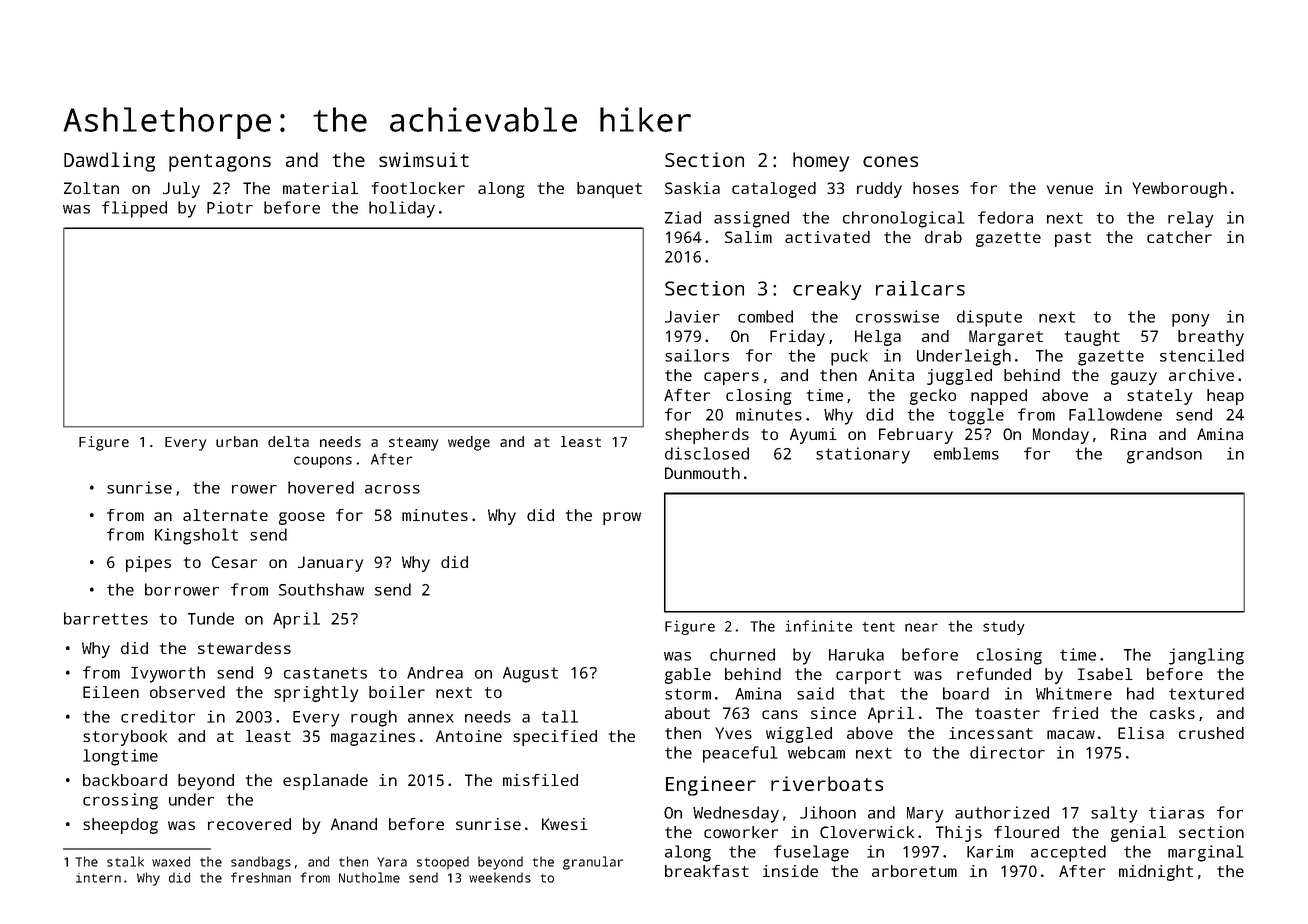 Image resolution: width=1308 pixels, height=924 pixels. I want to click on prow, so click(622, 518).
